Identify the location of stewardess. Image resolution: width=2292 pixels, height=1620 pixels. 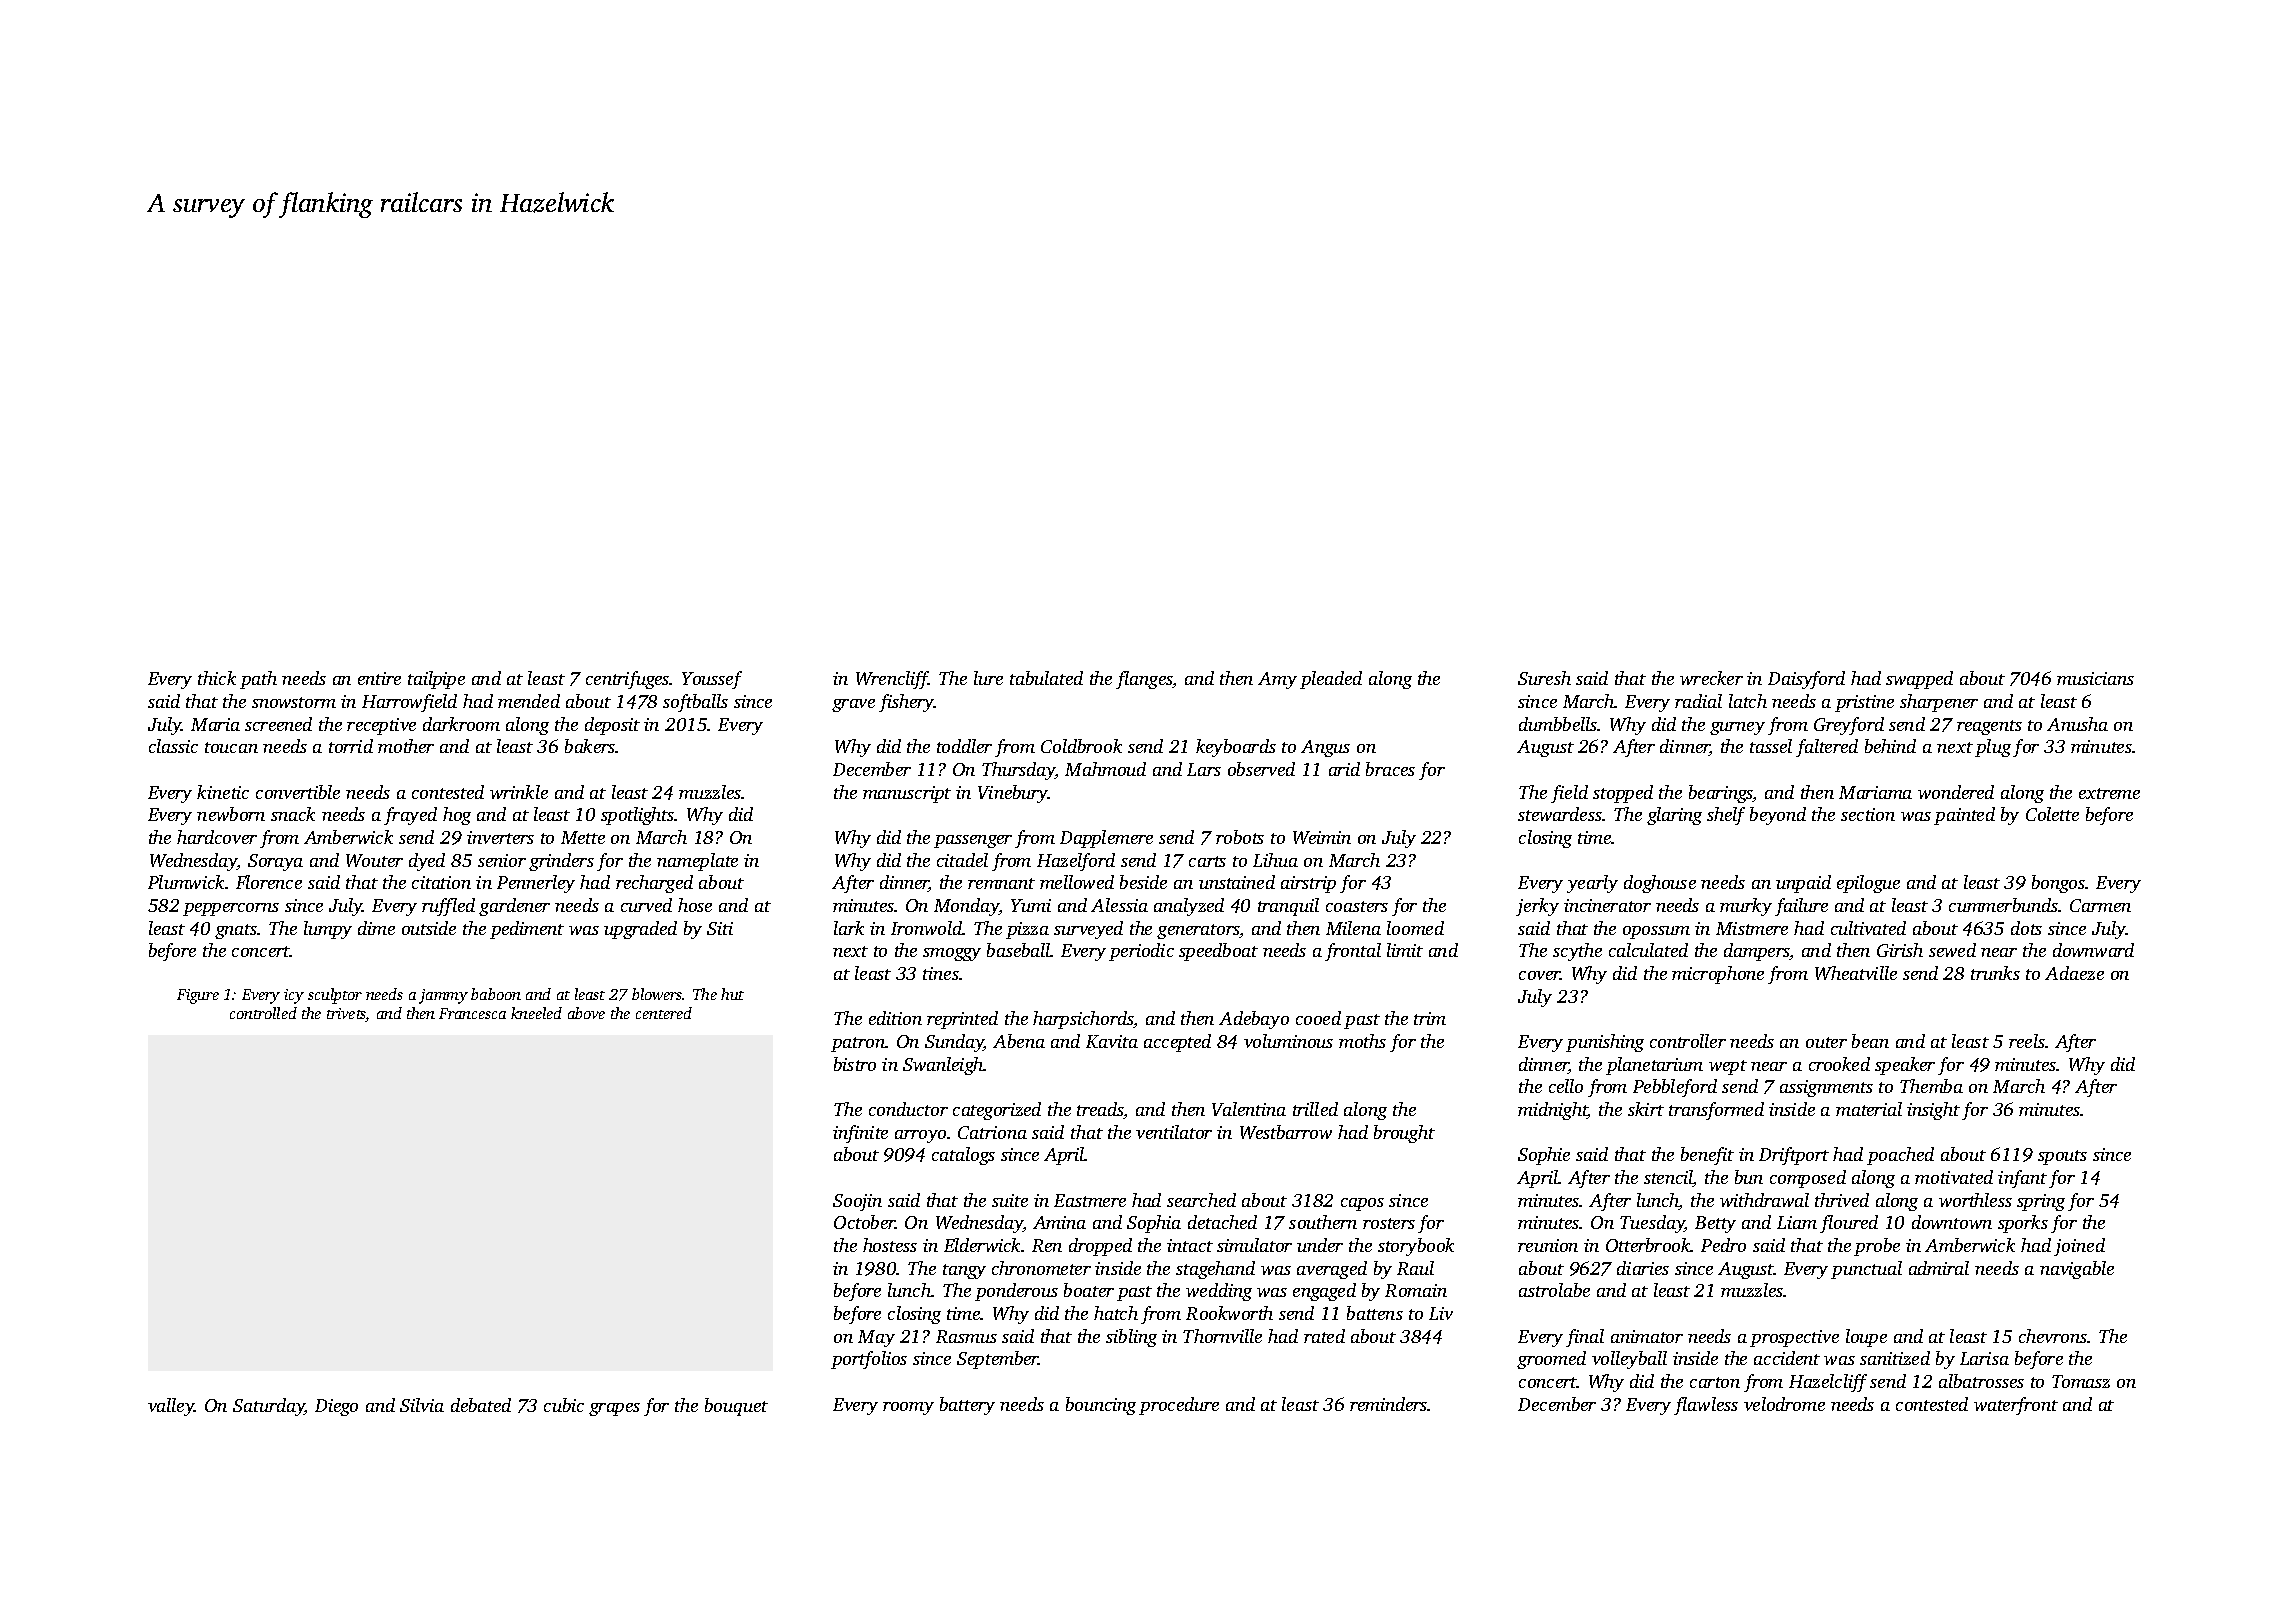
(1560, 814).
